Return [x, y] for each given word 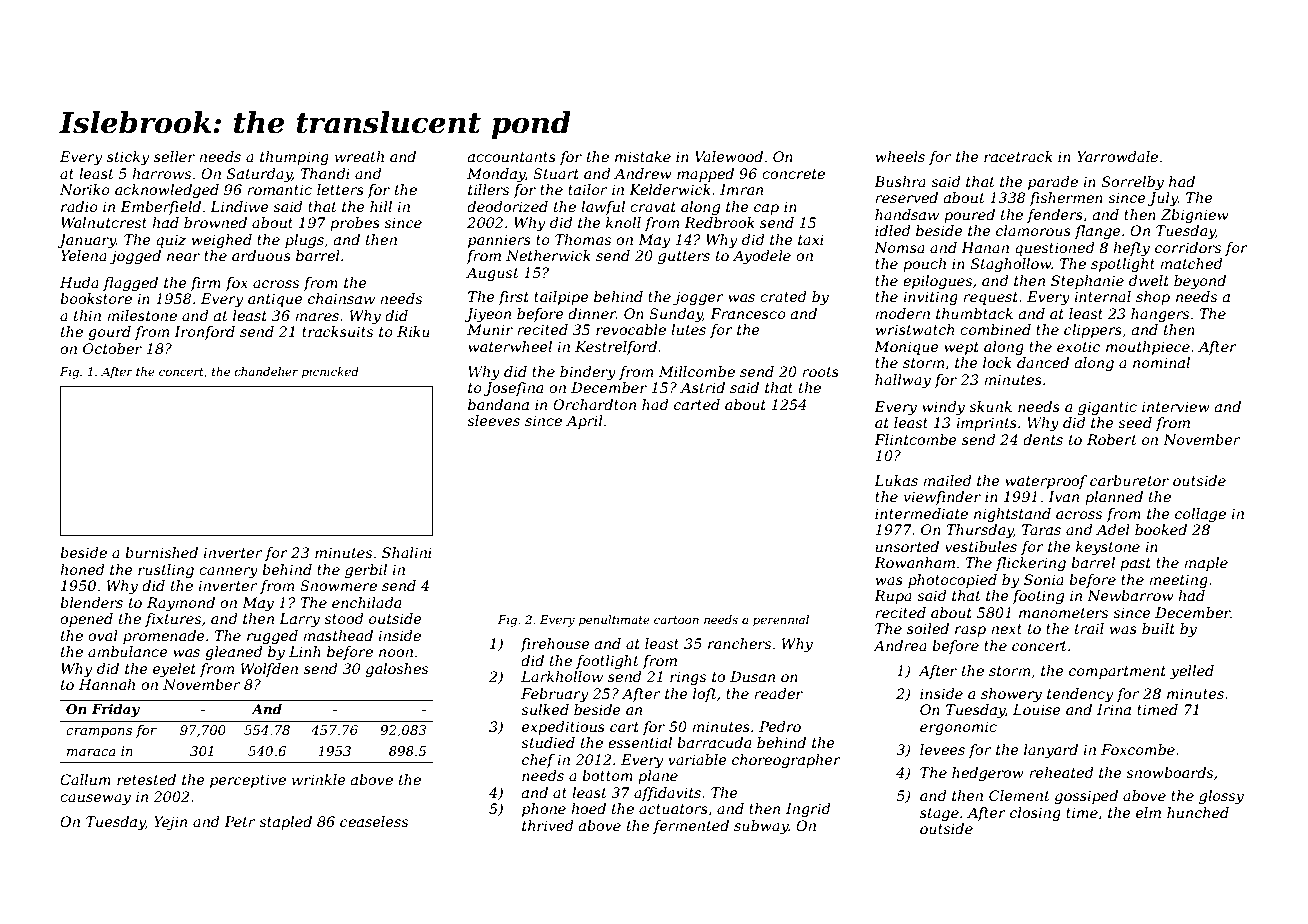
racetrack [1018, 156]
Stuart [556, 173]
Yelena [84, 255]
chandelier [266, 371]
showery [1011, 695]
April [584, 422]
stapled [285, 823]
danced [1043, 362]
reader [778, 693]
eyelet [174, 670]
